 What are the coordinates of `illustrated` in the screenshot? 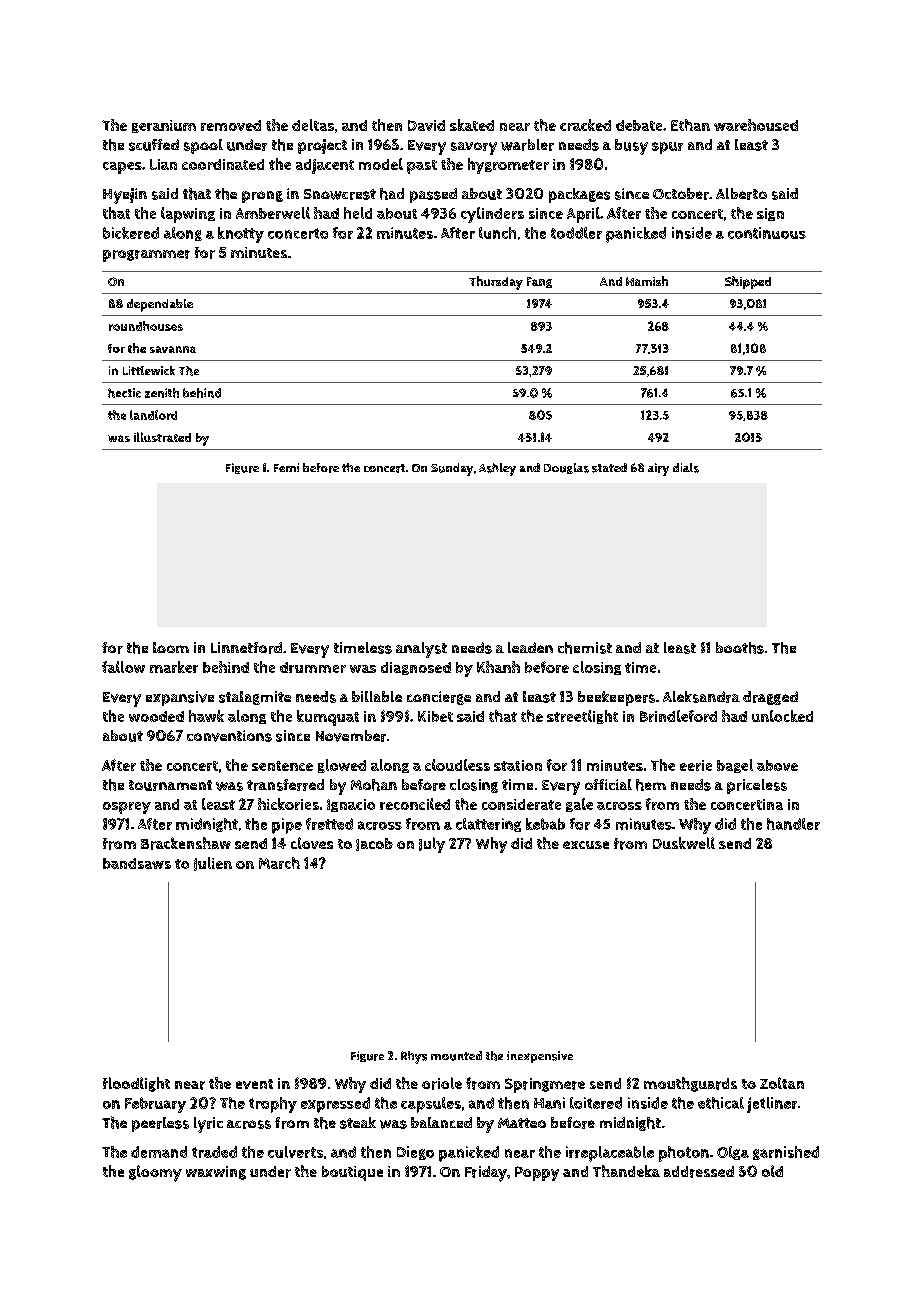 It's located at (162, 437).
